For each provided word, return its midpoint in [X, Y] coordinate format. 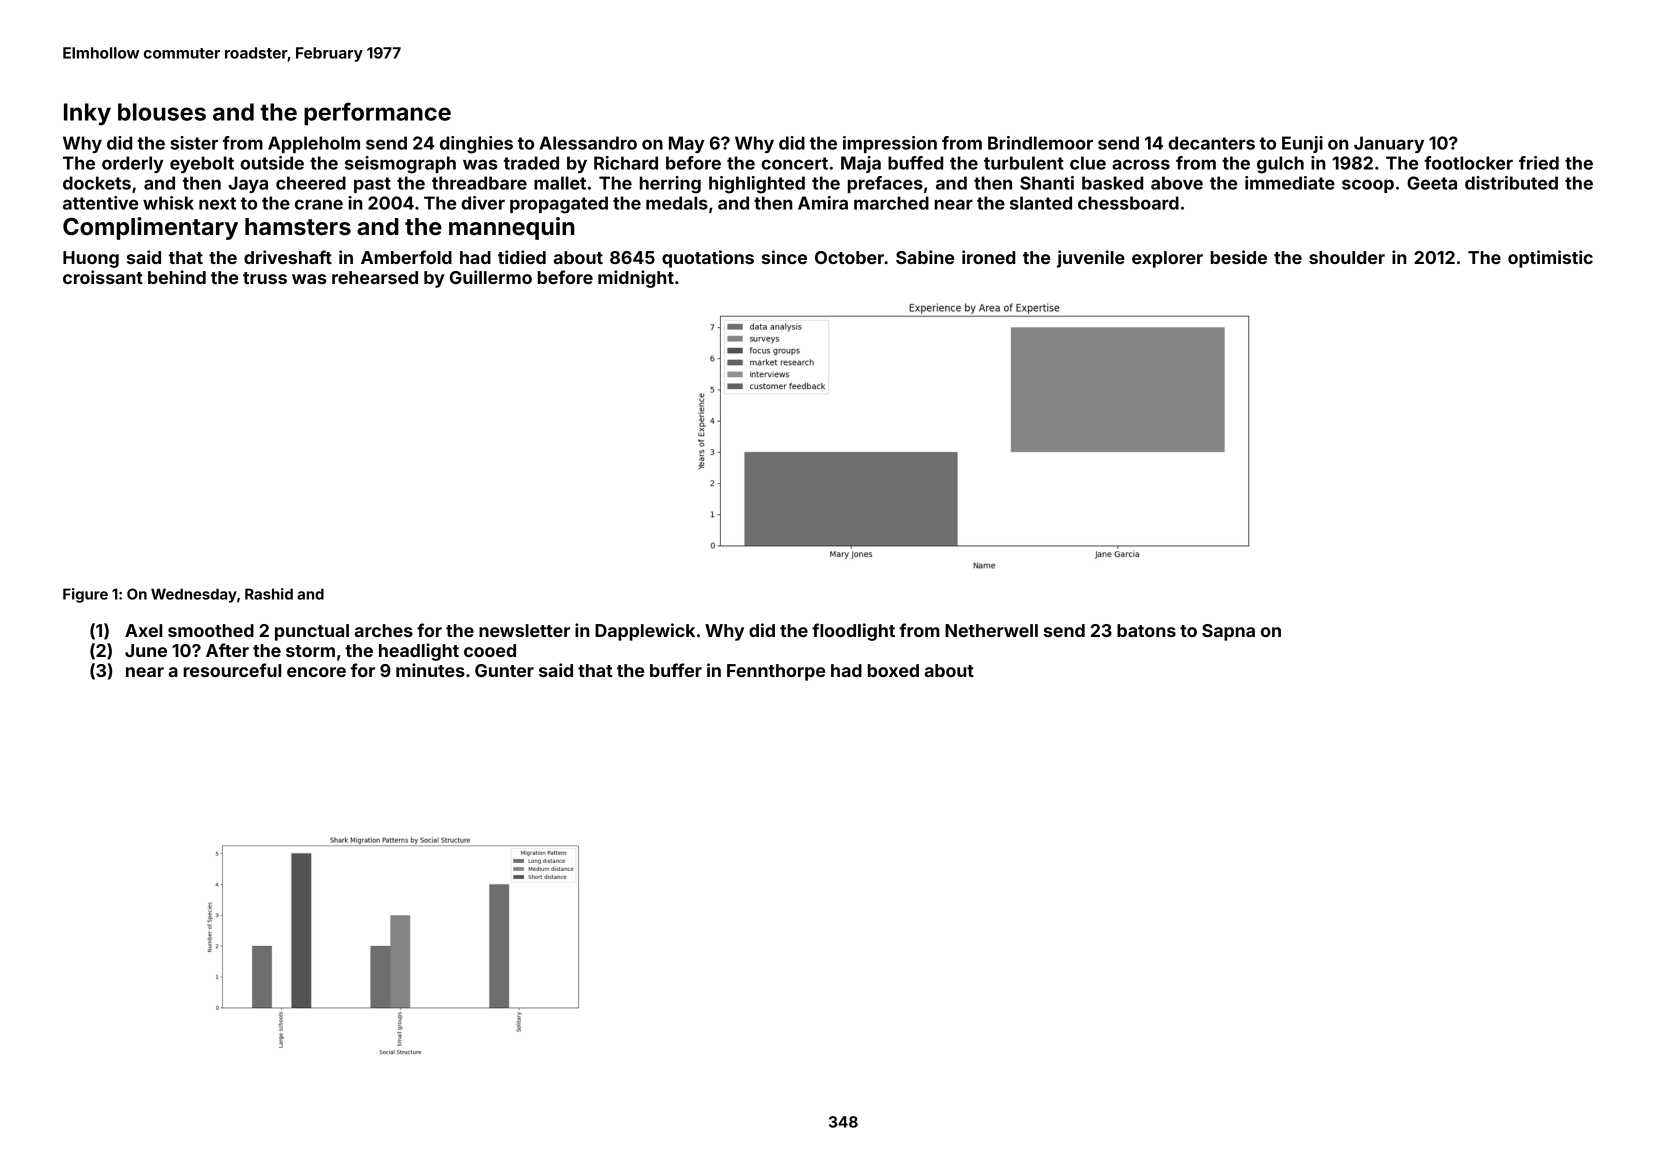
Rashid [269, 594]
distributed [1511, 183]
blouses [162, 112]
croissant [103, 277]
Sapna [1228, 632]
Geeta [1432, 183]
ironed [988, 257]
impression [890, 144]
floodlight [853, 632]
